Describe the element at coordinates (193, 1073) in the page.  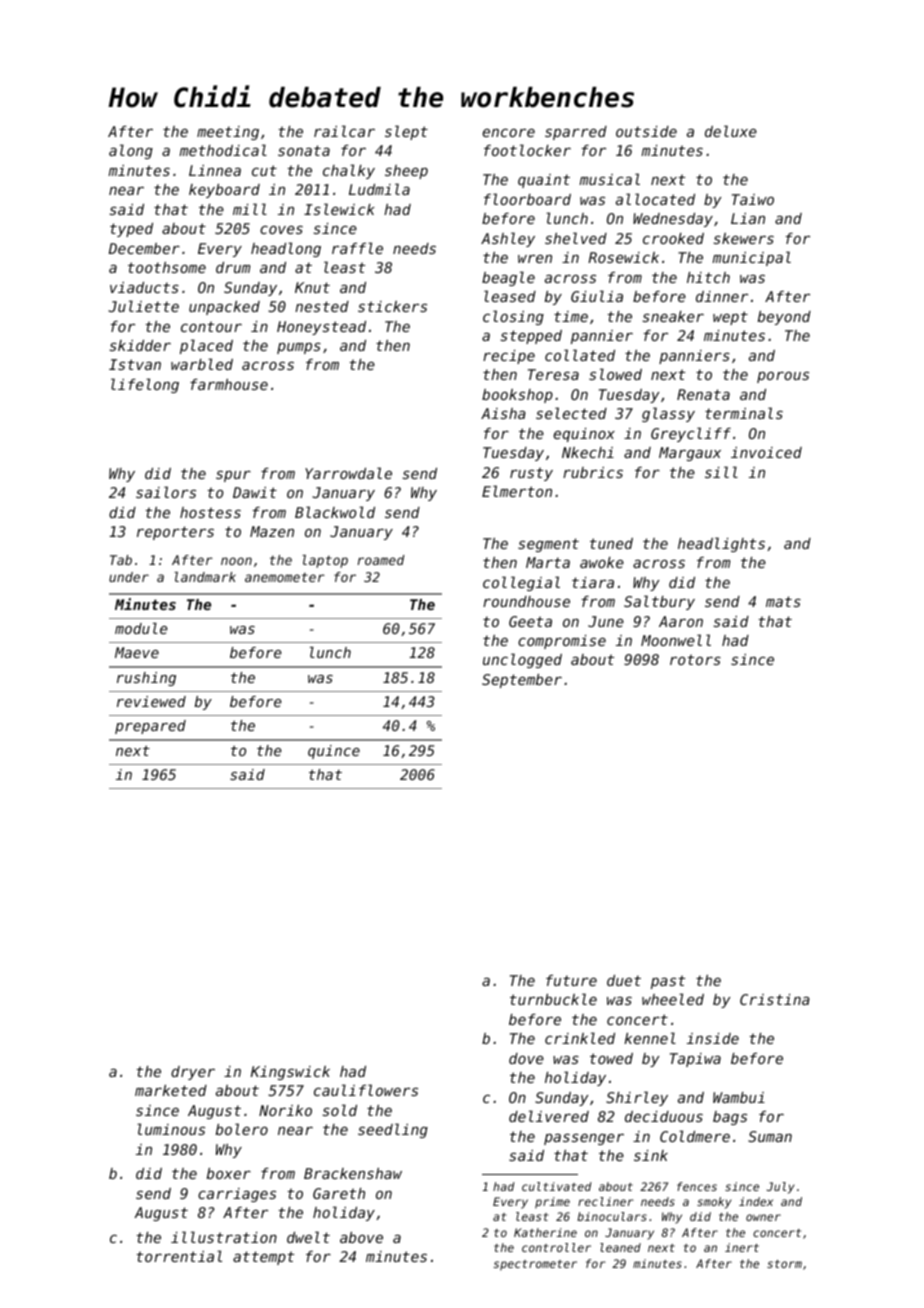
I see `dryer` at that location.
